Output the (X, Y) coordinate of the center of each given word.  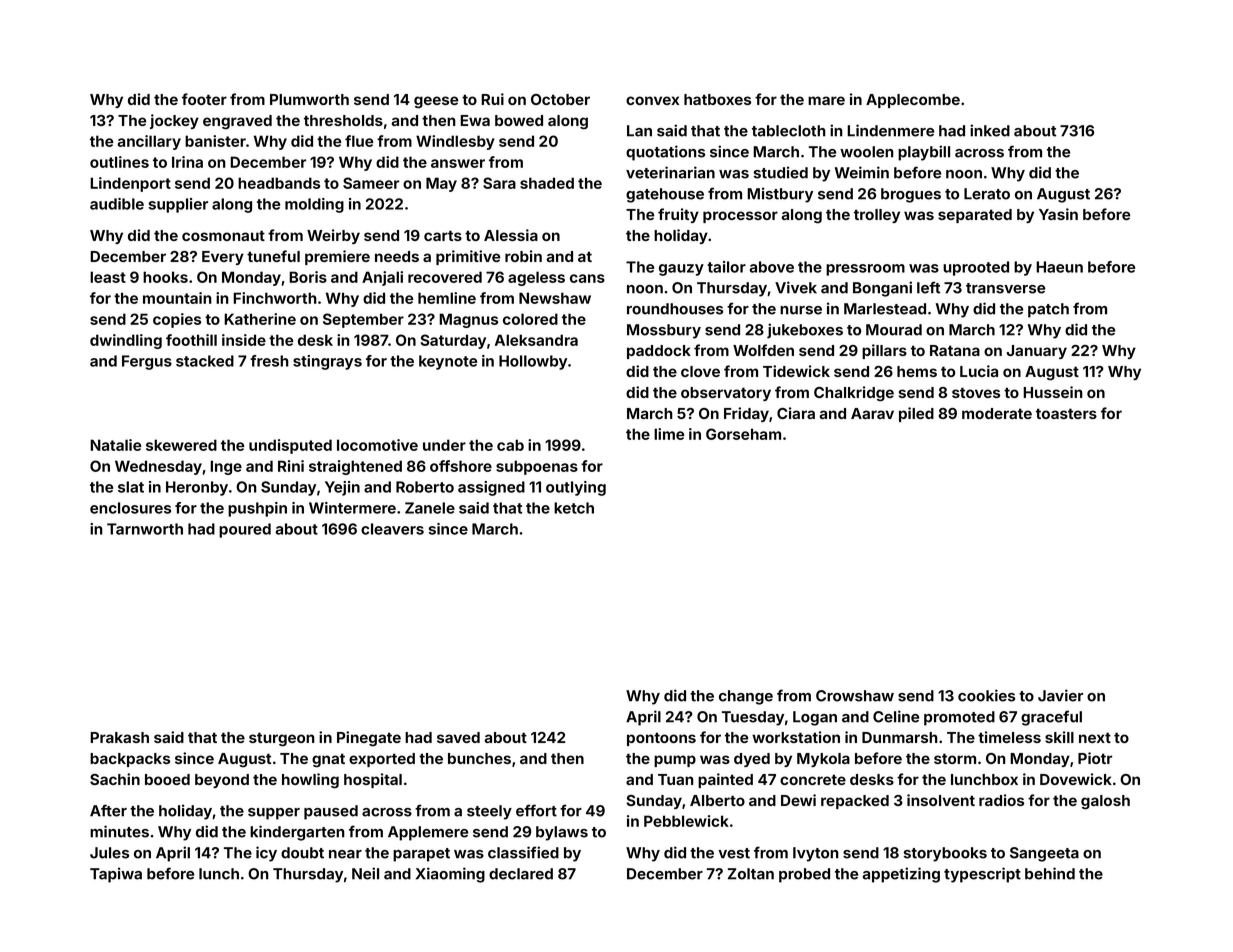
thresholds (343, 120)
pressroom (865, 270)
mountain (177, 298)
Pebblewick (686, 821)
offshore (461, 466)
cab (510, 445)
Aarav (872, 413)
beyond (222, 781)
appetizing (901, 875)
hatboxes (717, 99)
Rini (291, 466)
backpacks (130, 760)
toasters (1066, 413)
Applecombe (913, 101)
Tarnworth (145, 529)
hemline (447, 298)
